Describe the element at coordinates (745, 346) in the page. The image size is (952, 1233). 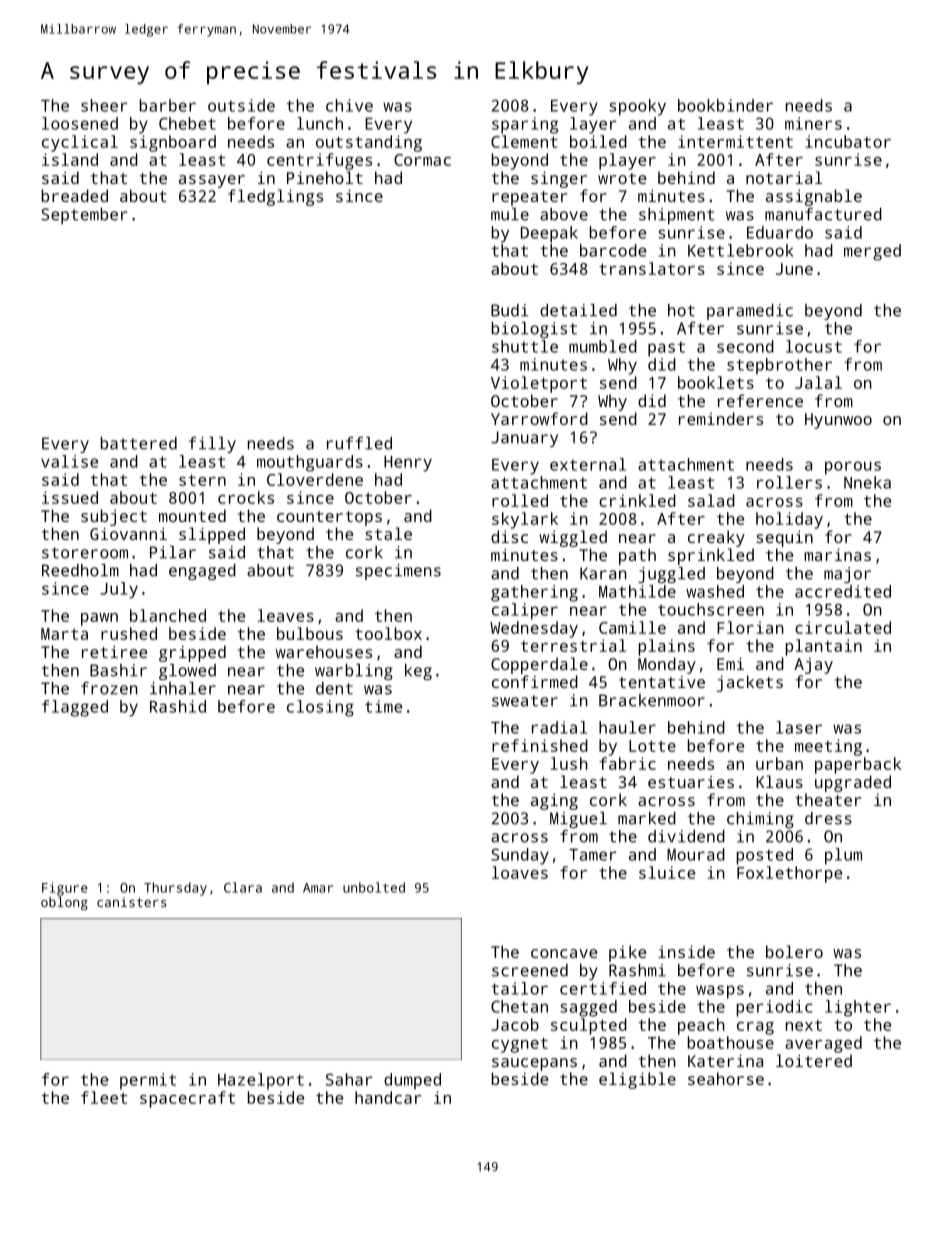
I see `second` at that location.
